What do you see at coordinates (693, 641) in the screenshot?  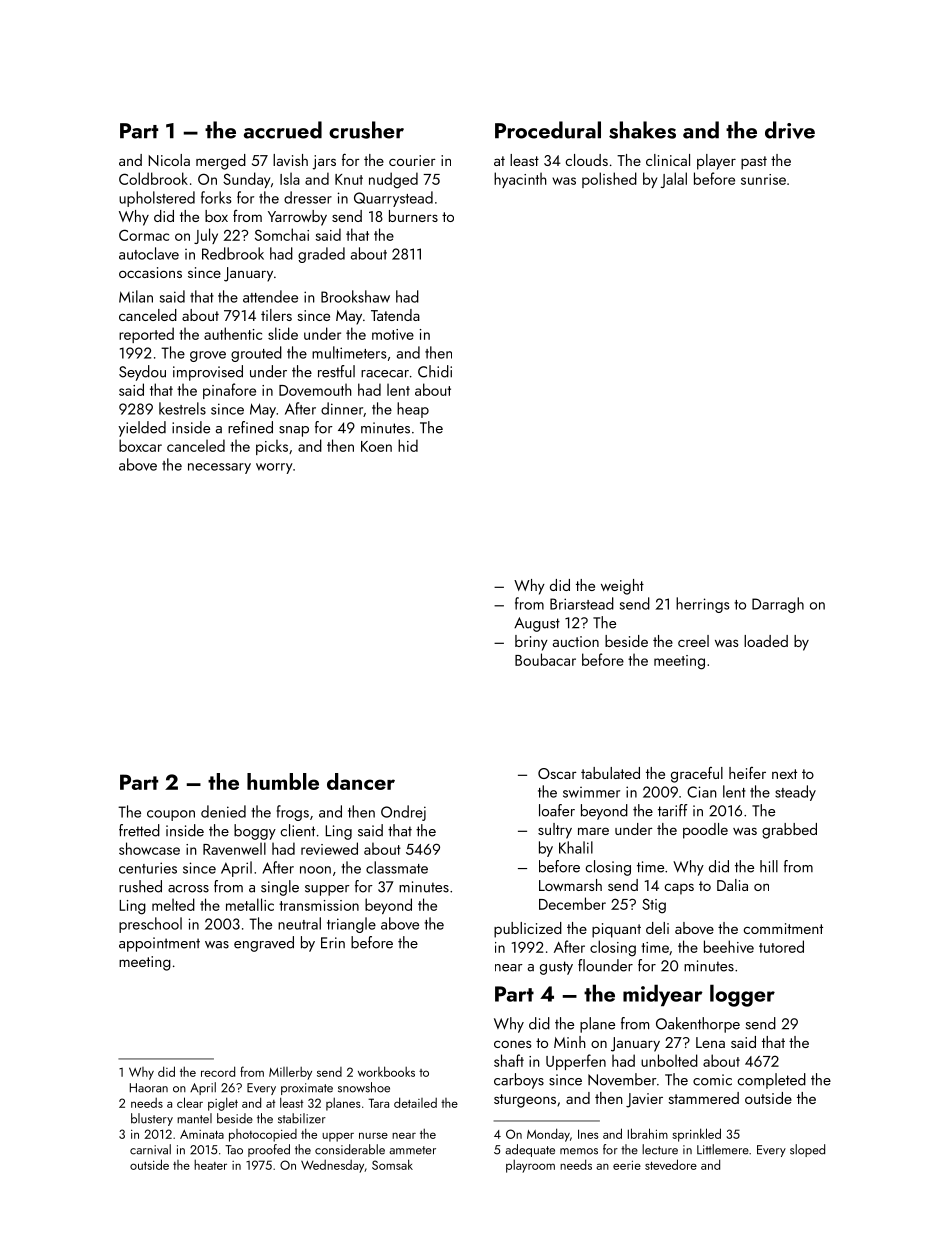 I see `creel` at bounding box center [693, 641].
